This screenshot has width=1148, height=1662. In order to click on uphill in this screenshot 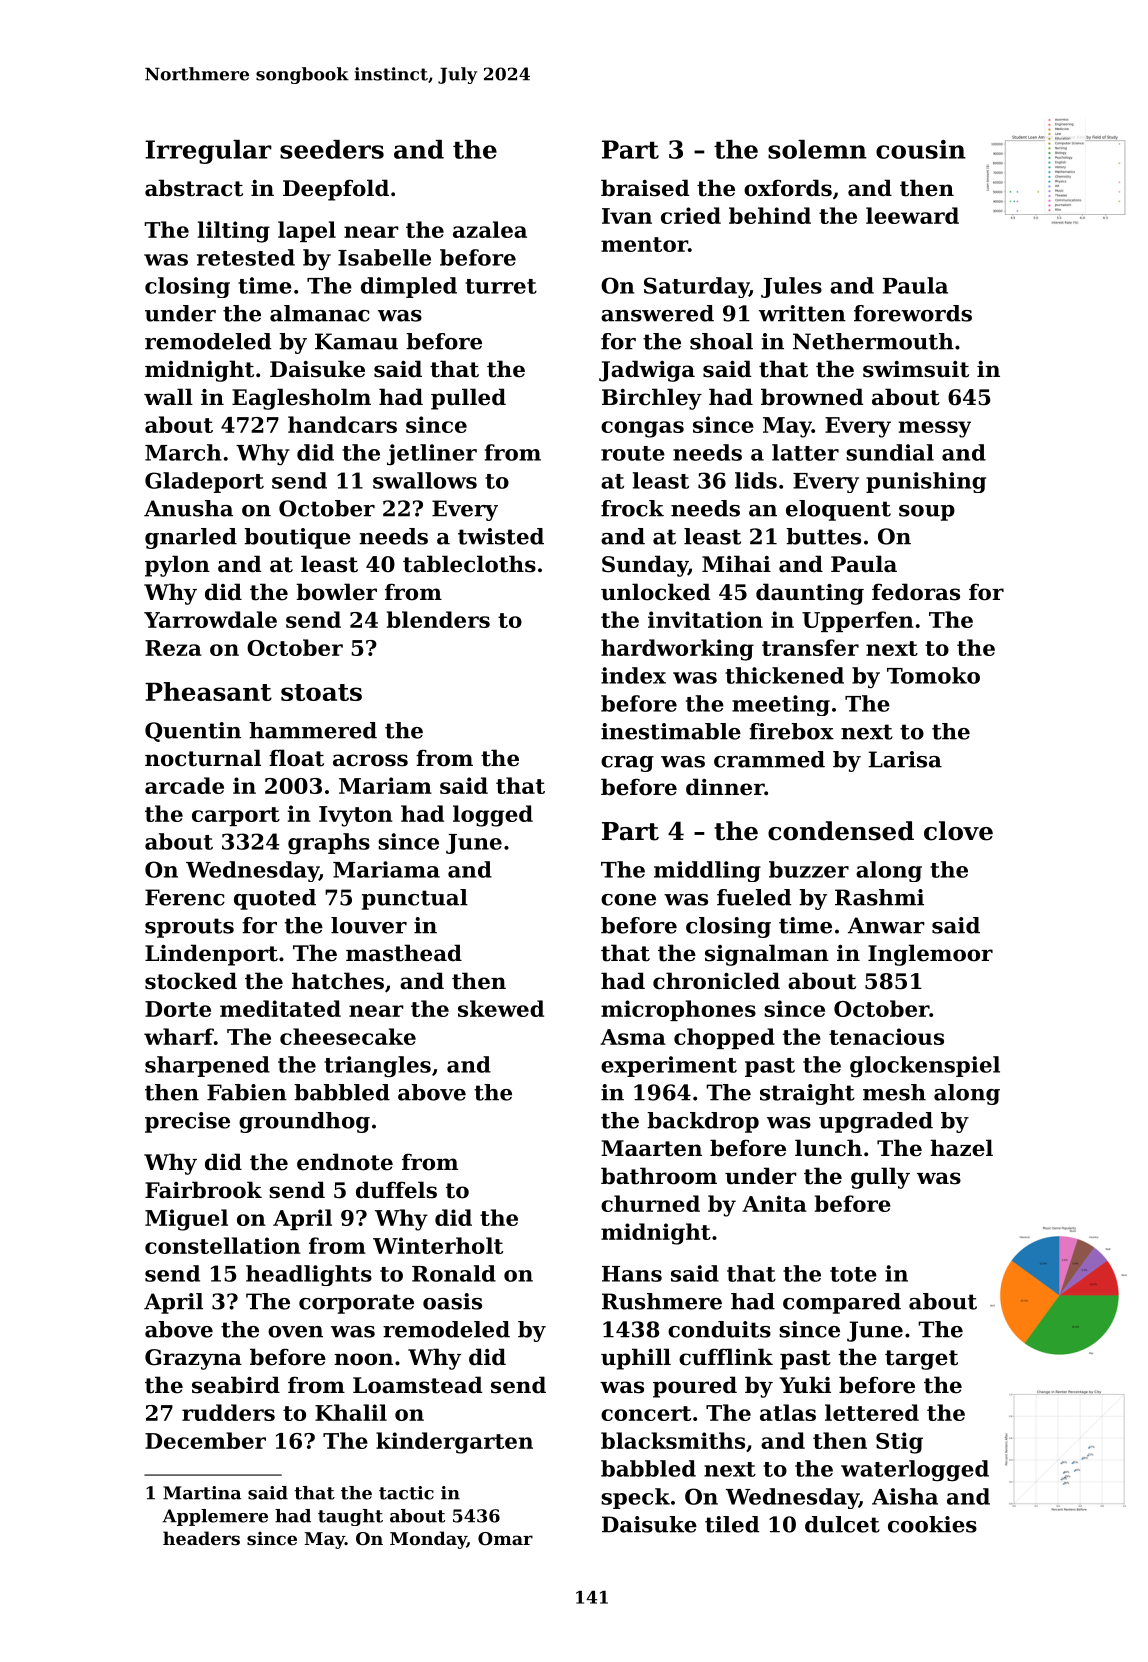, I will do `click(636, 1359)`.
